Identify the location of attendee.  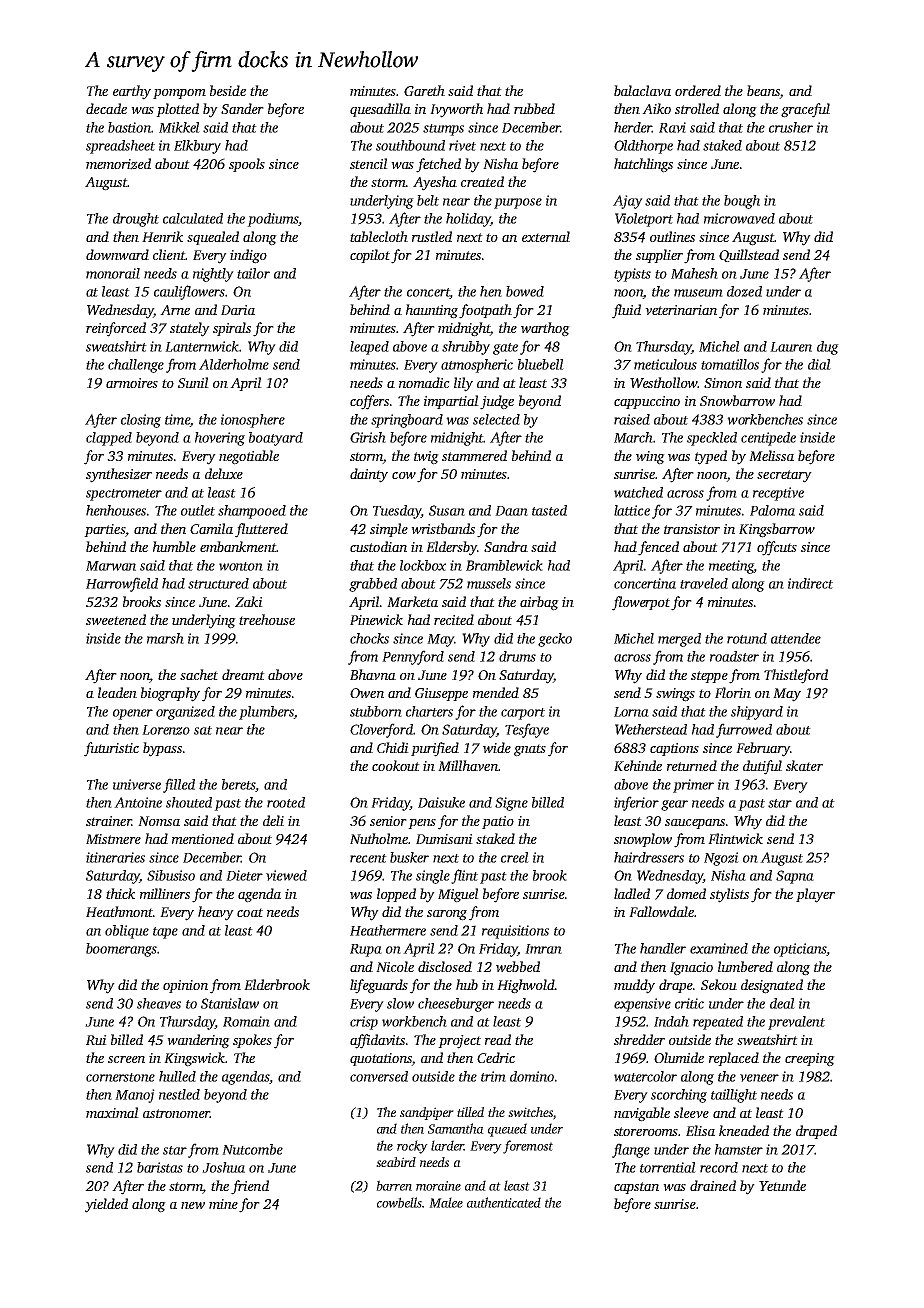
(796, 638).
